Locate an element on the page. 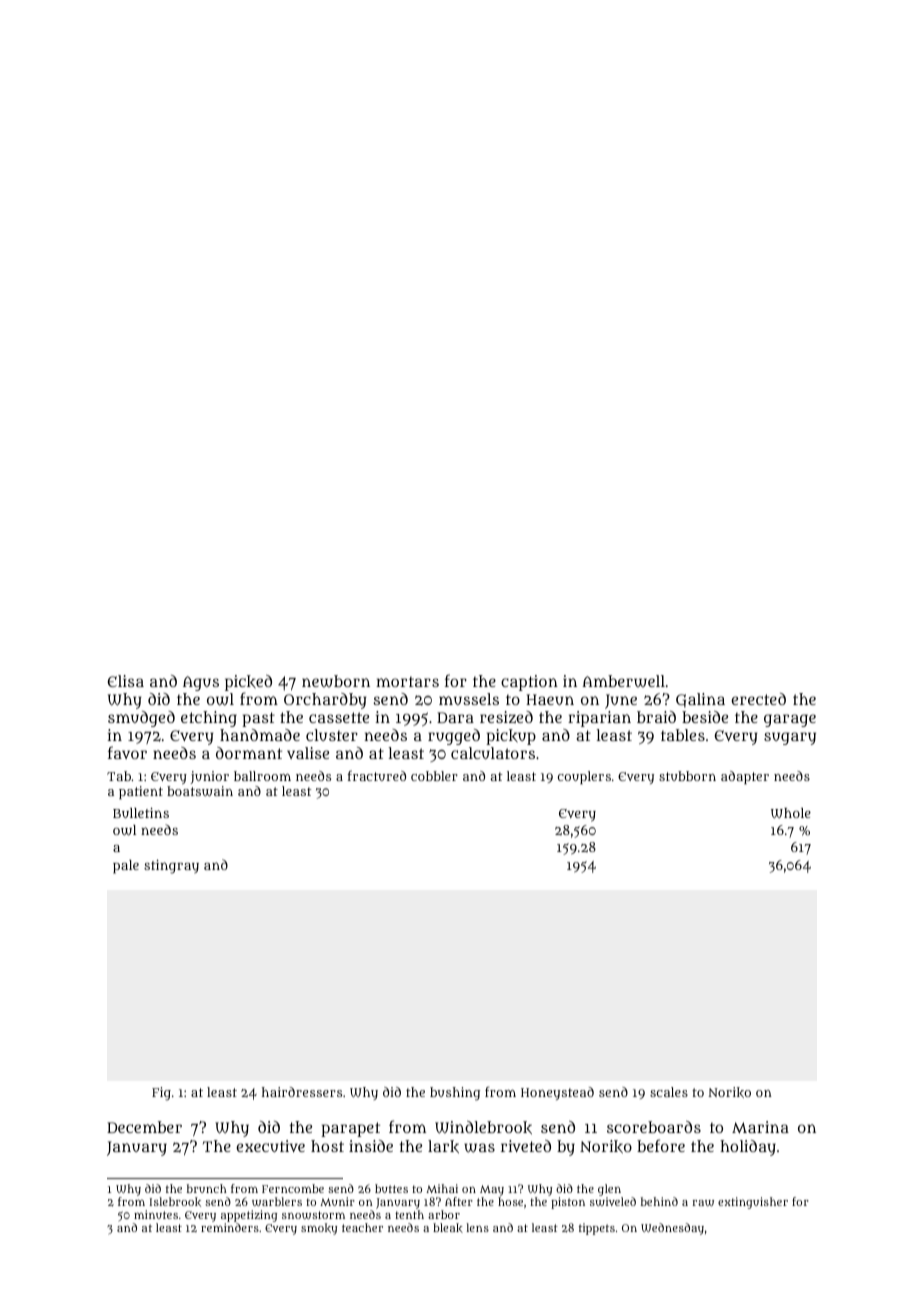 The image size is (924, 1308). erected is located at coordinates (758, 699).
